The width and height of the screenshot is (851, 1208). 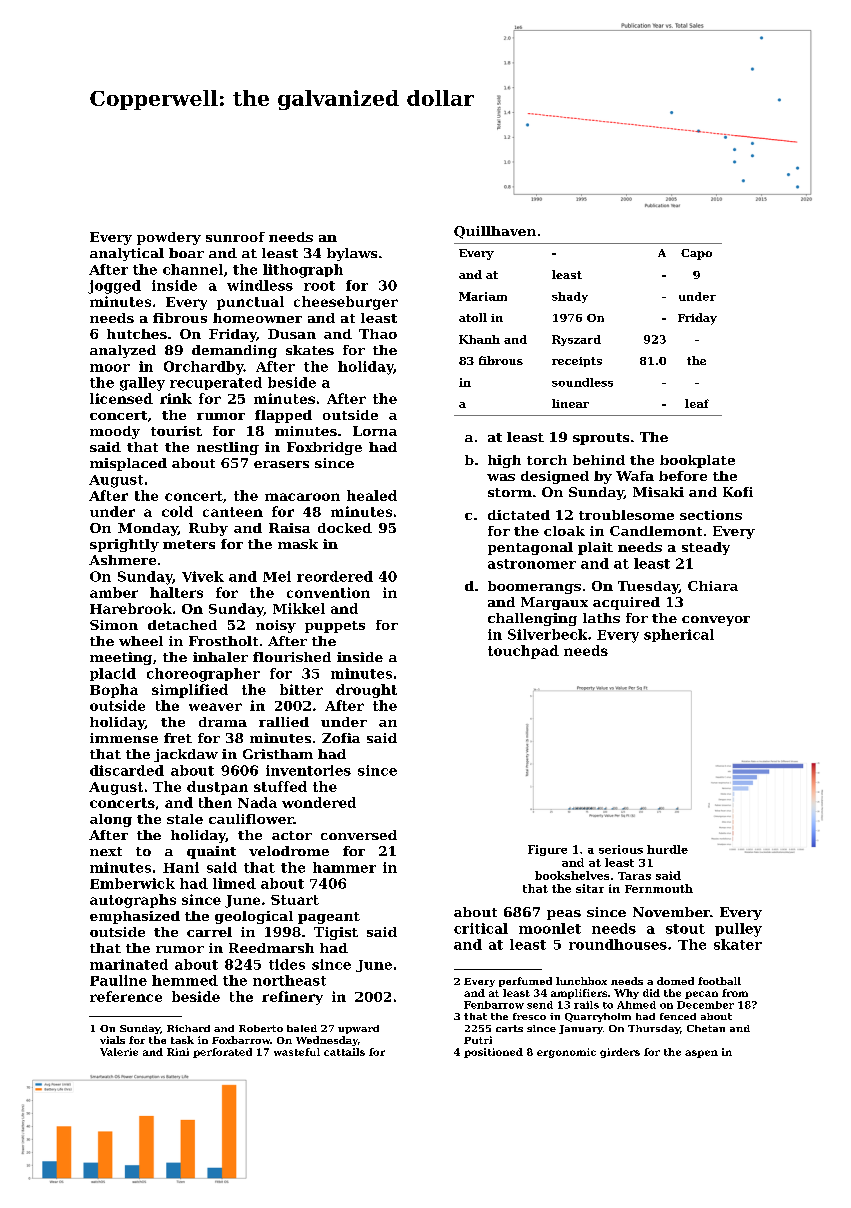 I want to click on Valerie, so click(x=119, y=1052).
